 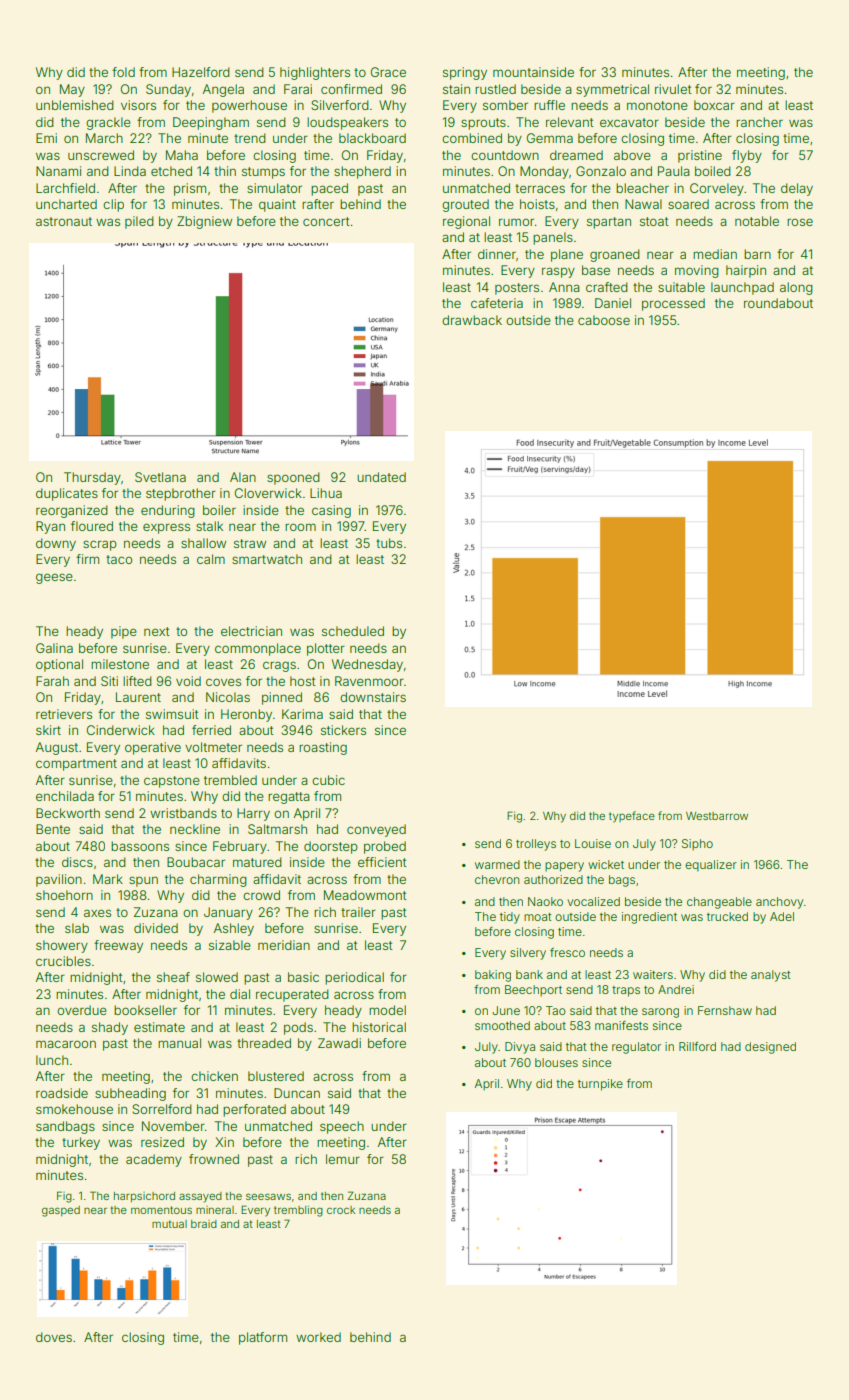 What do you see at coordinates (54, 648) in the page?
I see `Galina` at bounding box center [54, 648].
